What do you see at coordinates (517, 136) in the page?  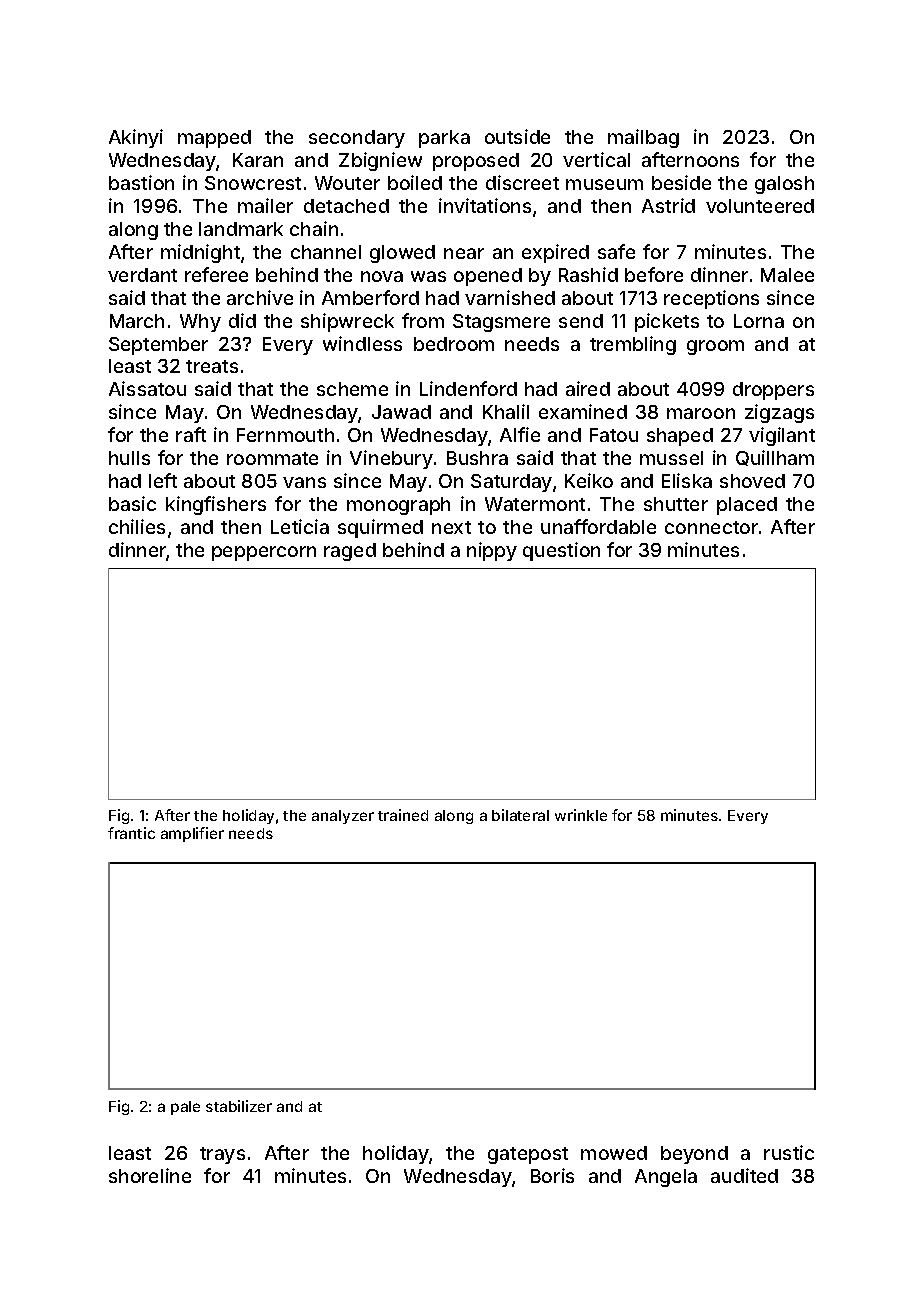 I see `outside` at bounding box center [517, 136].
